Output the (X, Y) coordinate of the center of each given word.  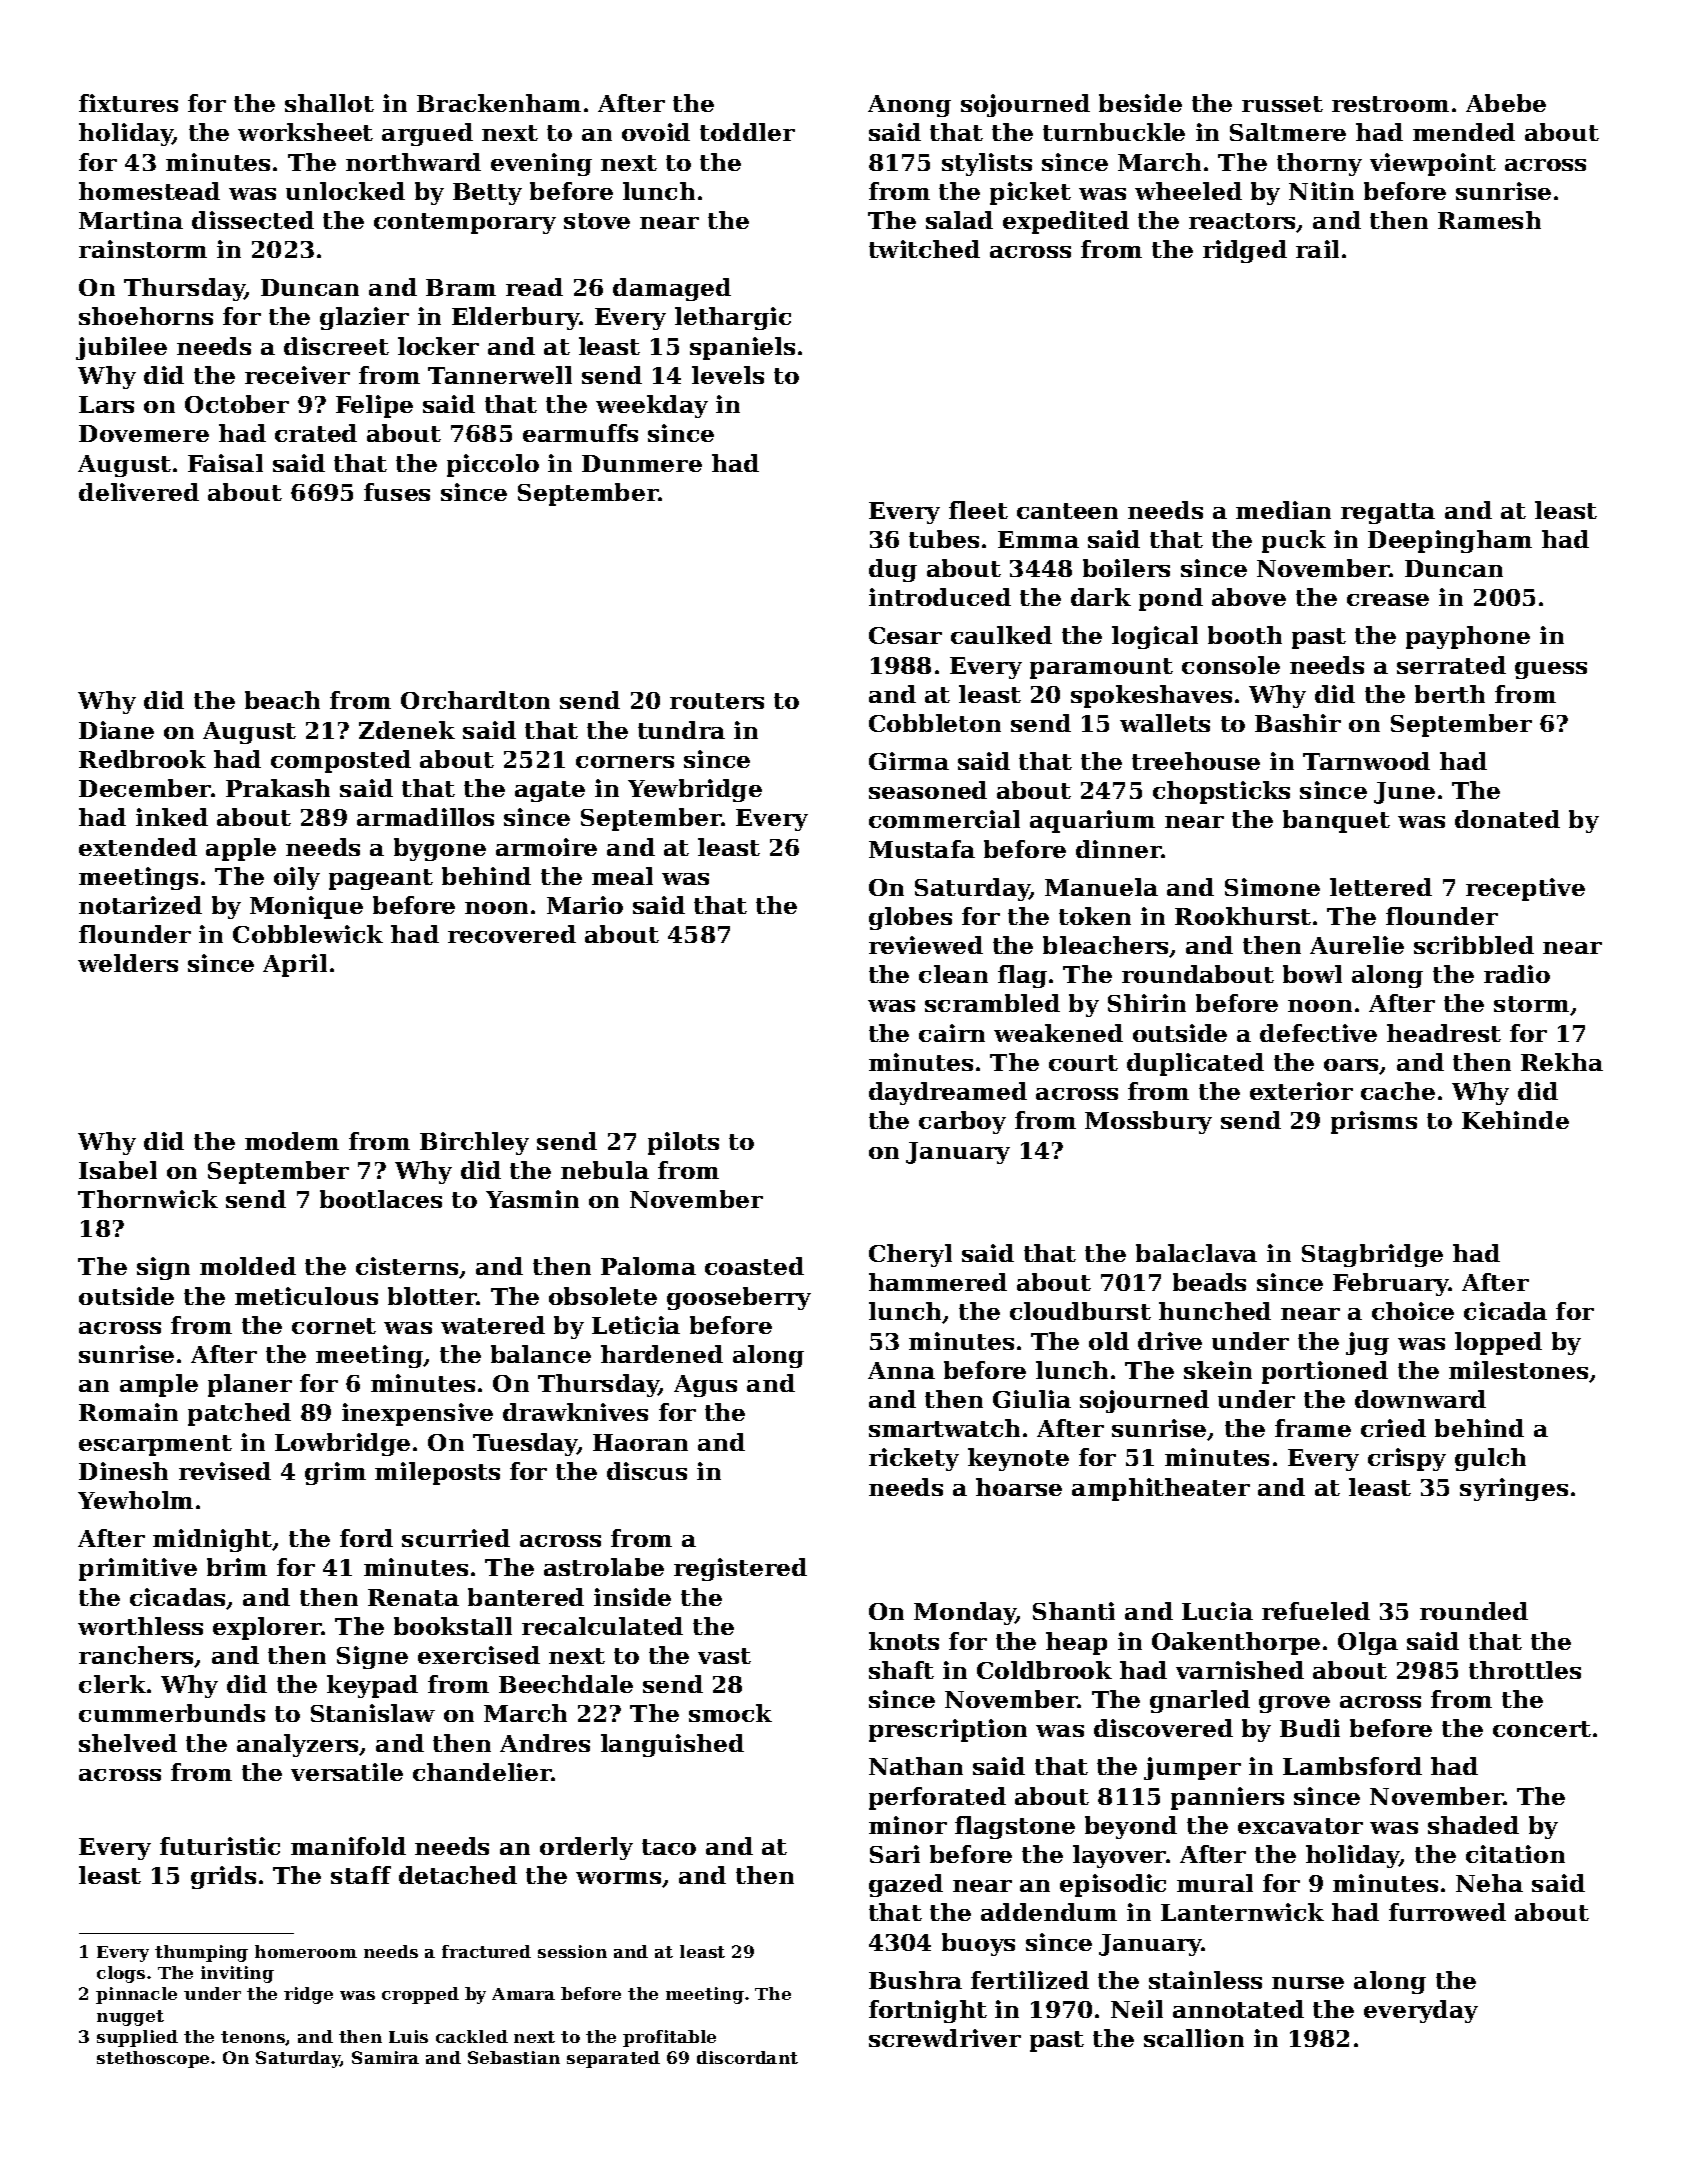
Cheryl (910, 1255)
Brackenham (499, 103)
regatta (1388, 513)
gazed (906, 1885)
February (1391, 1284)
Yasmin (532, 1199)
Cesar (905, 635)
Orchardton (475, 700)
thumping (201, 1953)
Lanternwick (1242, 1912)
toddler (747, 132)
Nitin (1321, 191)
